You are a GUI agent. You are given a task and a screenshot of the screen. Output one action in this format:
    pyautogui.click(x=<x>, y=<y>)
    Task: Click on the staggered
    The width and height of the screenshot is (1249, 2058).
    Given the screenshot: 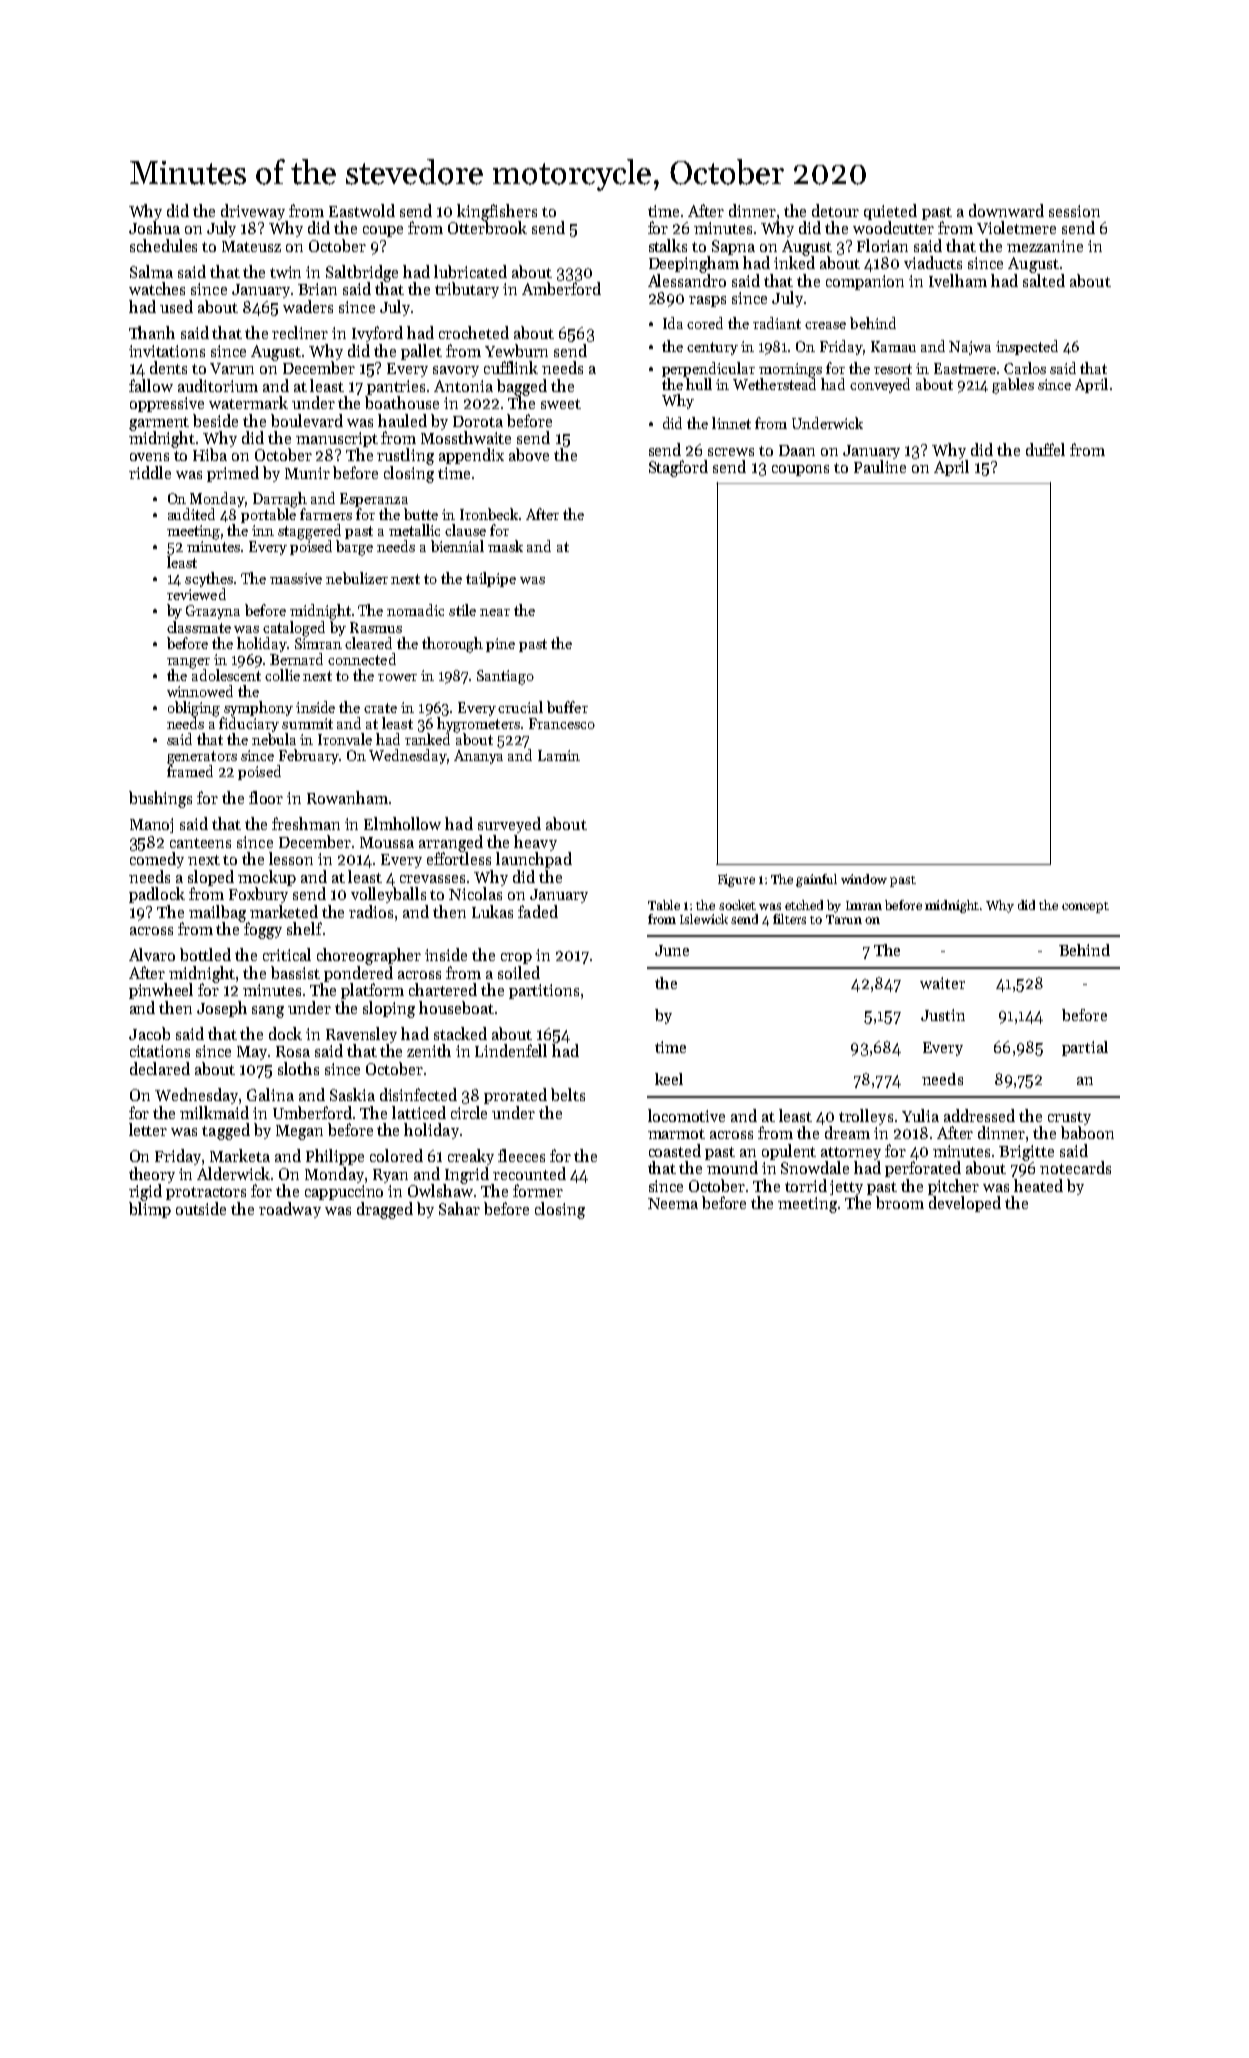 What is the action you would take?
    pyautogui.click(x=309, y=532)
